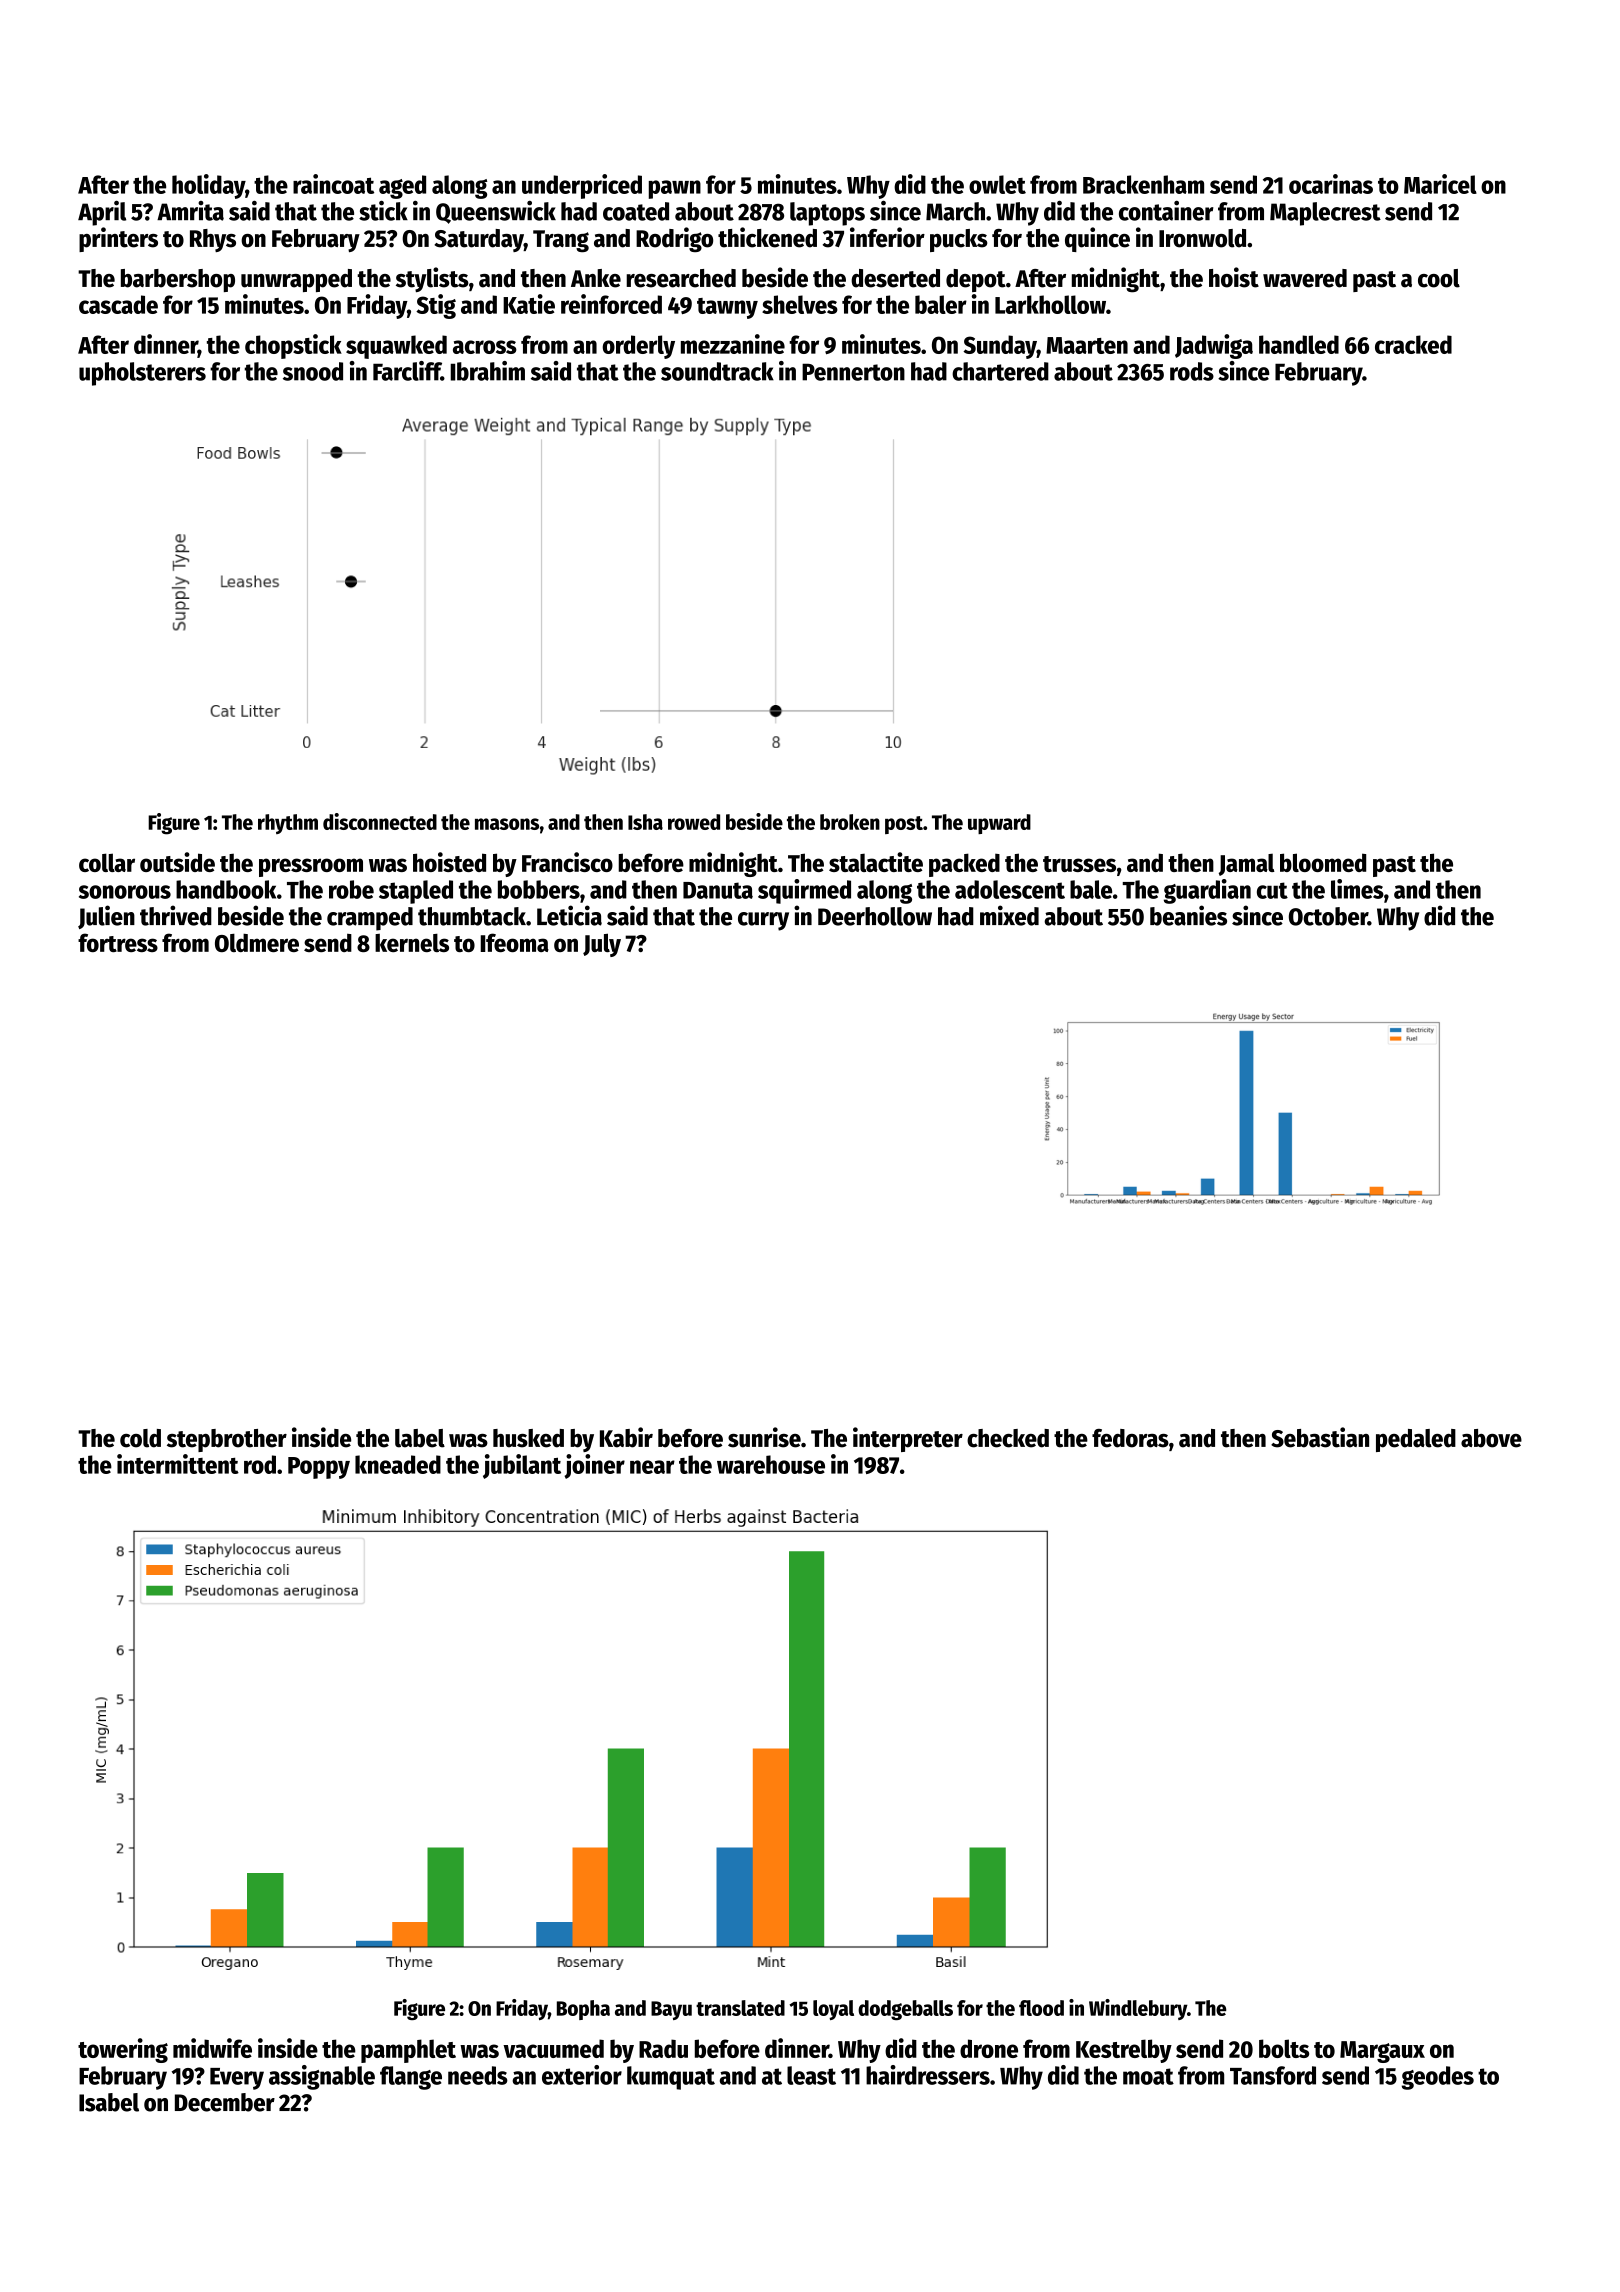  Describe the element at coordinates (178, 280) in the image. I see `barbershop` at that location.
